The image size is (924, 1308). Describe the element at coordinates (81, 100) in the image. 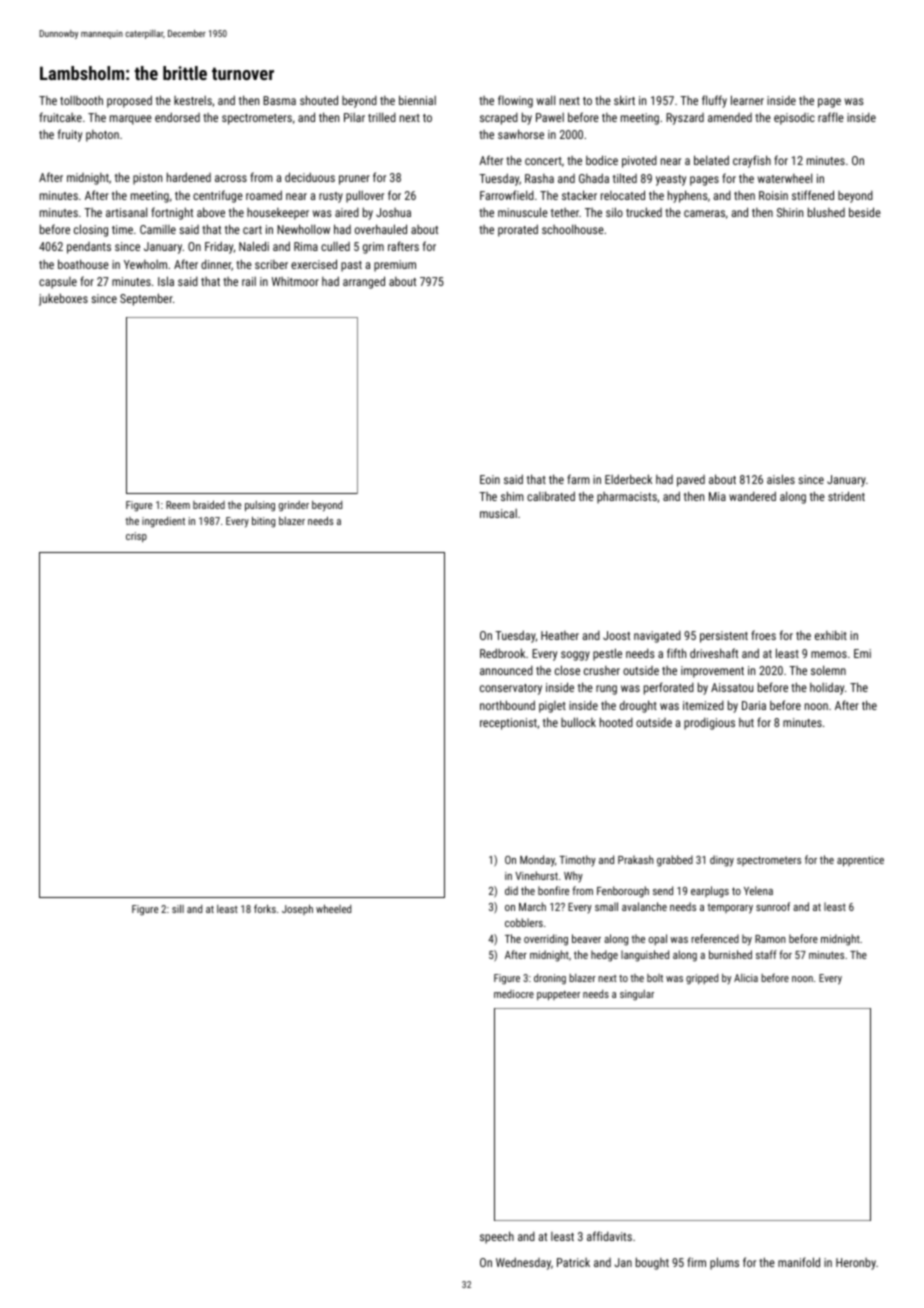

I see `tollbooth` at that location.
